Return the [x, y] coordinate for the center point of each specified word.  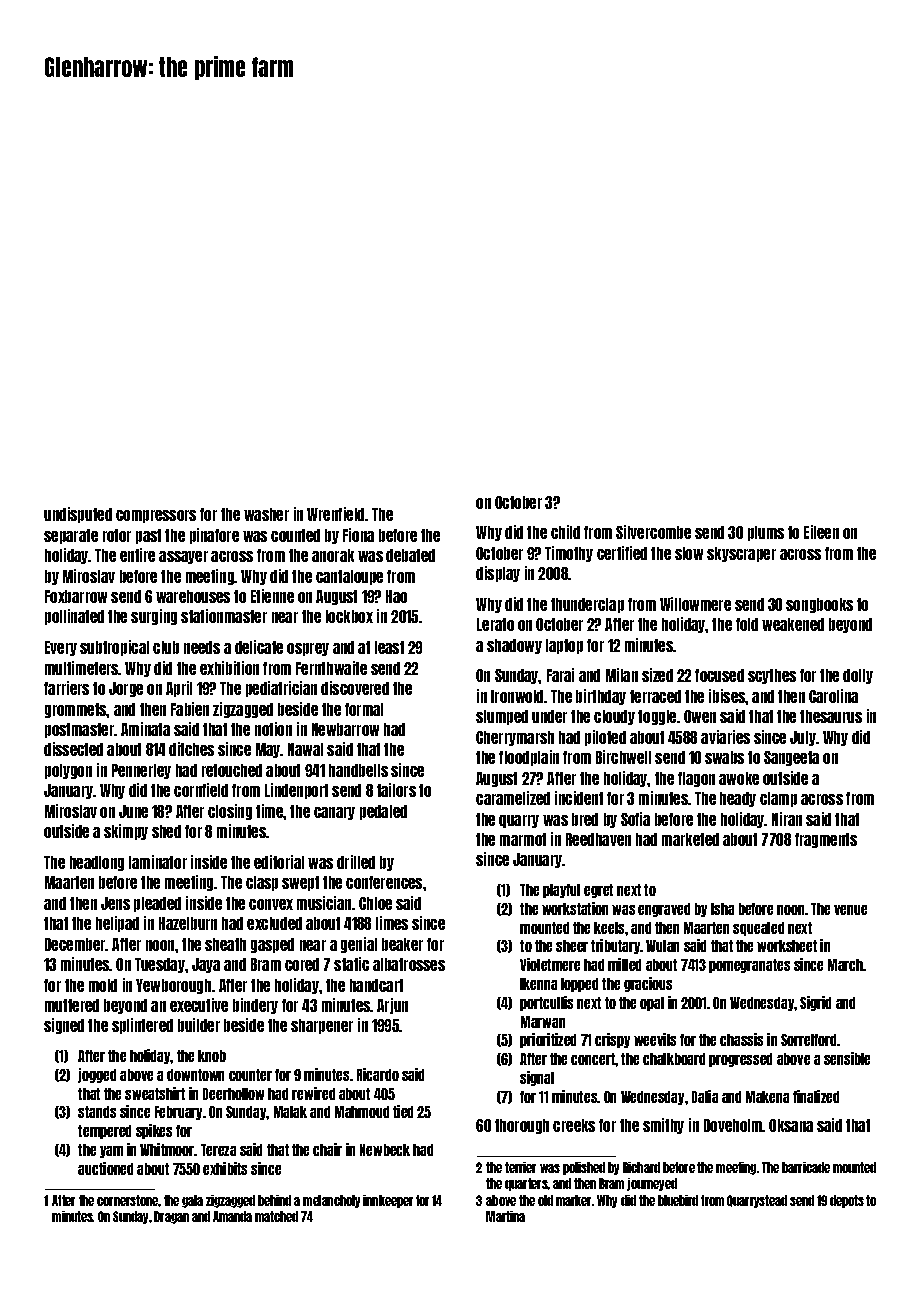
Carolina [833, 696]
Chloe [375, 903]
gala [192, 1201]
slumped [502, 717]
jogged [97, 1075]
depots [847, 1201]
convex [271, 904]
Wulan [662, 946]
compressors [156, 516]
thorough [522, 1126]
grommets [76, 710]
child [565, 532]
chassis [741, 1039]
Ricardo [378, 1074]
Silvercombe [653, 532]
